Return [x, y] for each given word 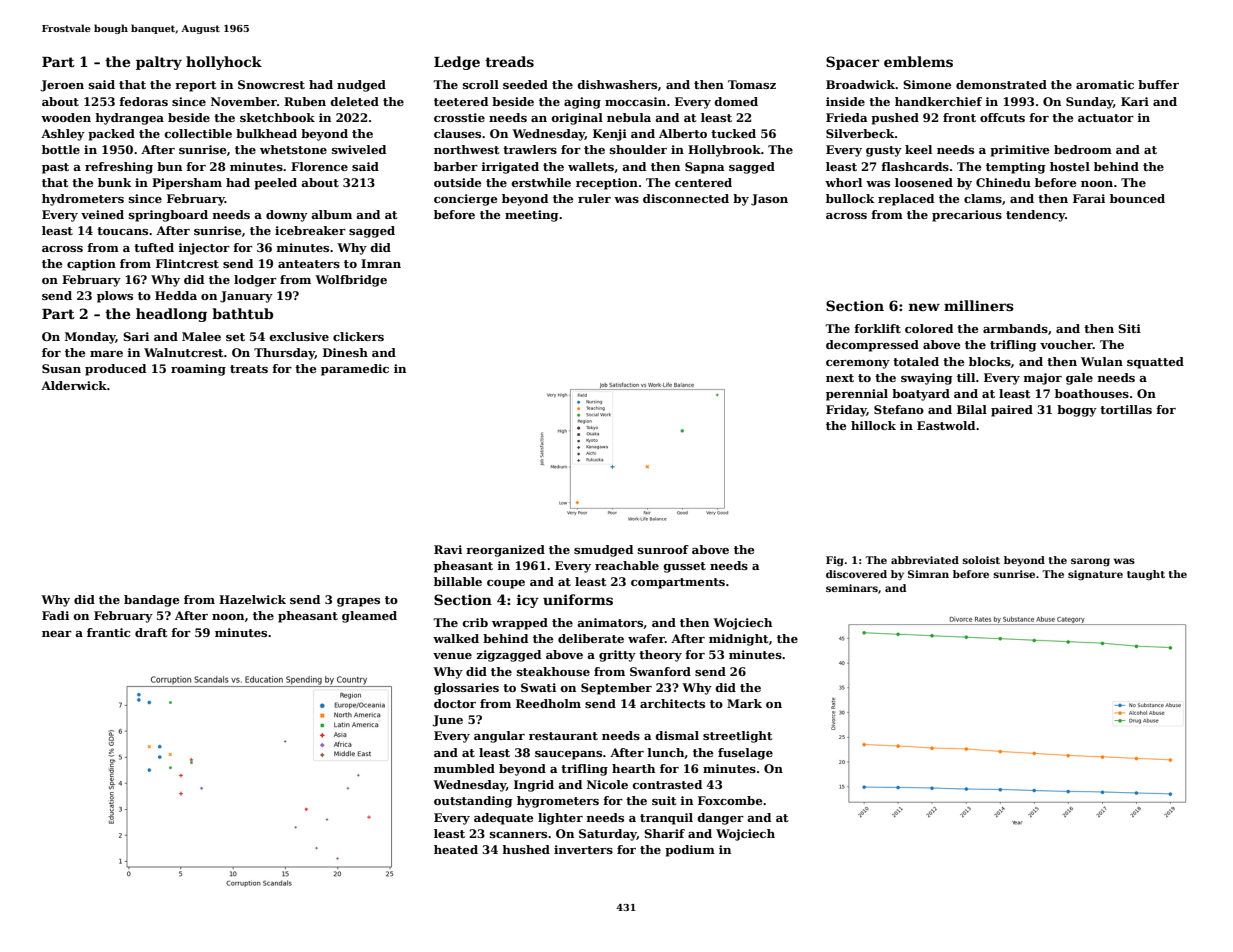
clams [983, 198]
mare [106, 354]
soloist [981, 560]
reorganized [505, 551]
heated [456, 849]
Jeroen [62, 86]
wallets [591, 166]
